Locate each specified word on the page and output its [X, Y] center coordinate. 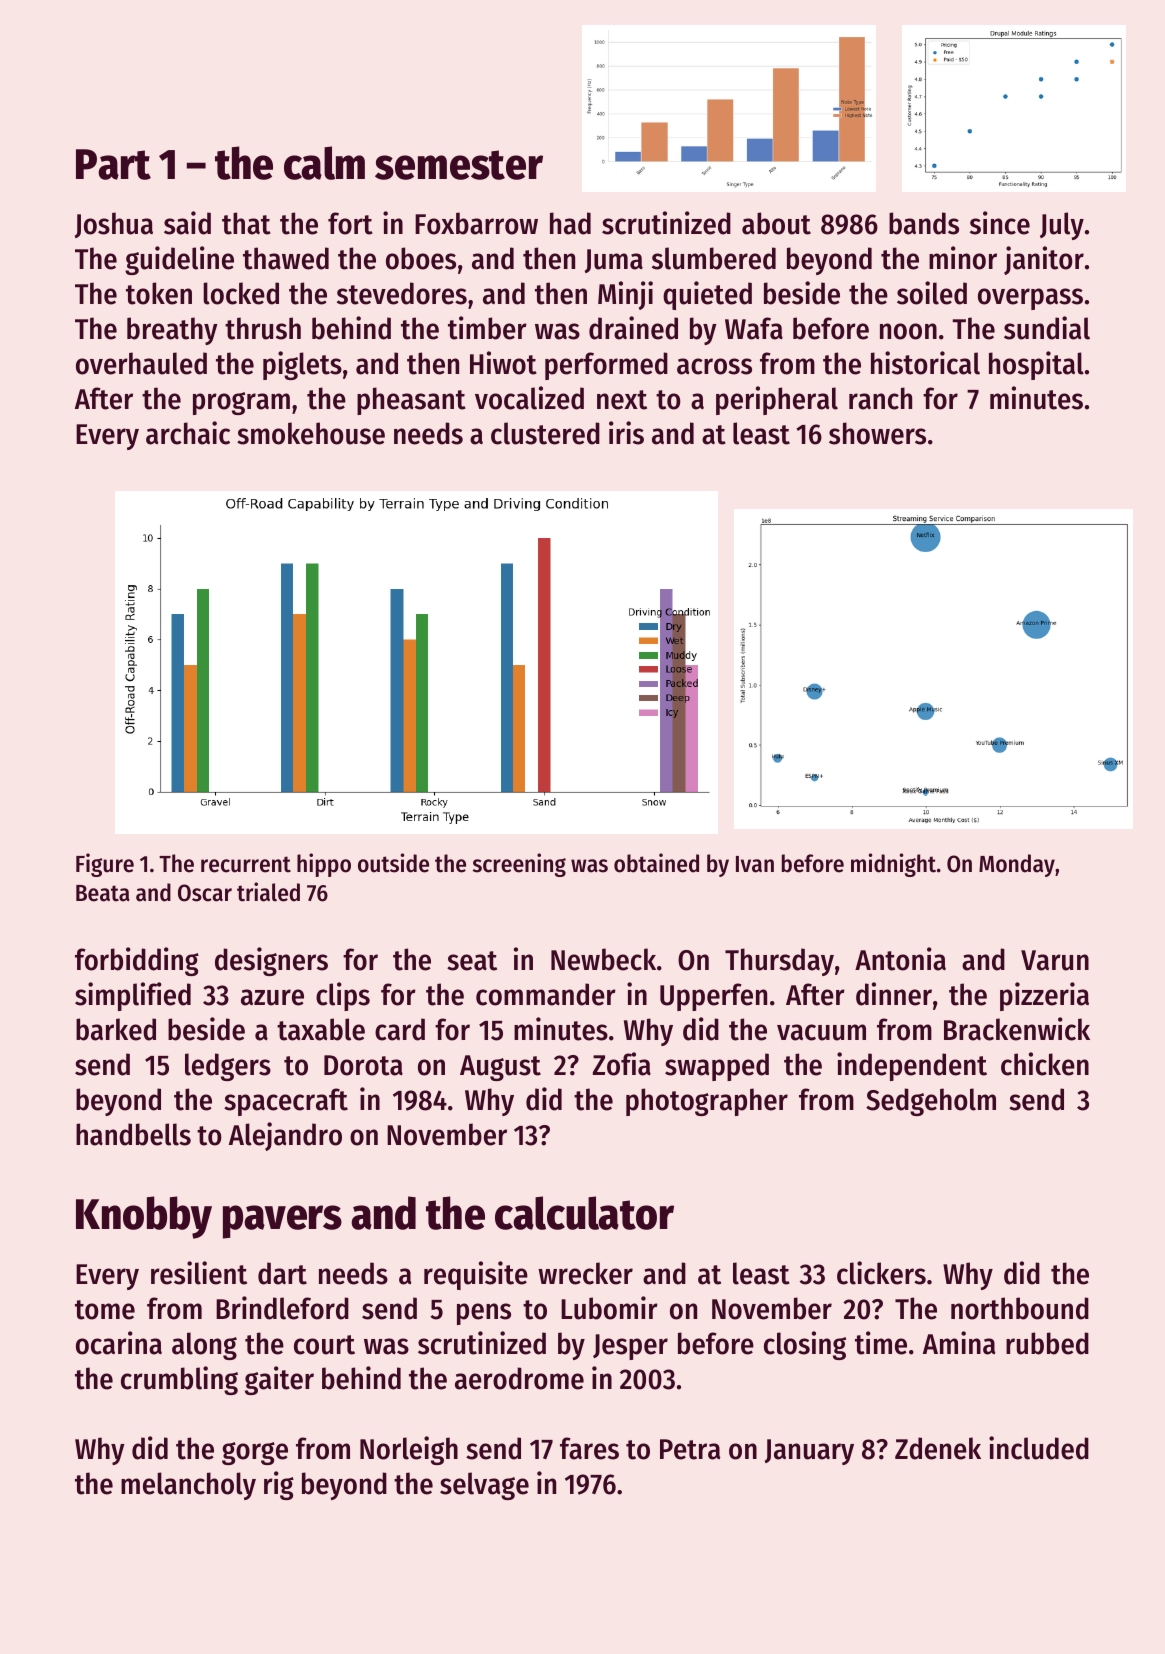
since [1000, 223]
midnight [893, 865]
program [241, 403]
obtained [656, 863]
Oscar [205, 893]
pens [484, 1314]
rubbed [1047, 1343]
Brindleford [282, 1308]
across [714, 366]
